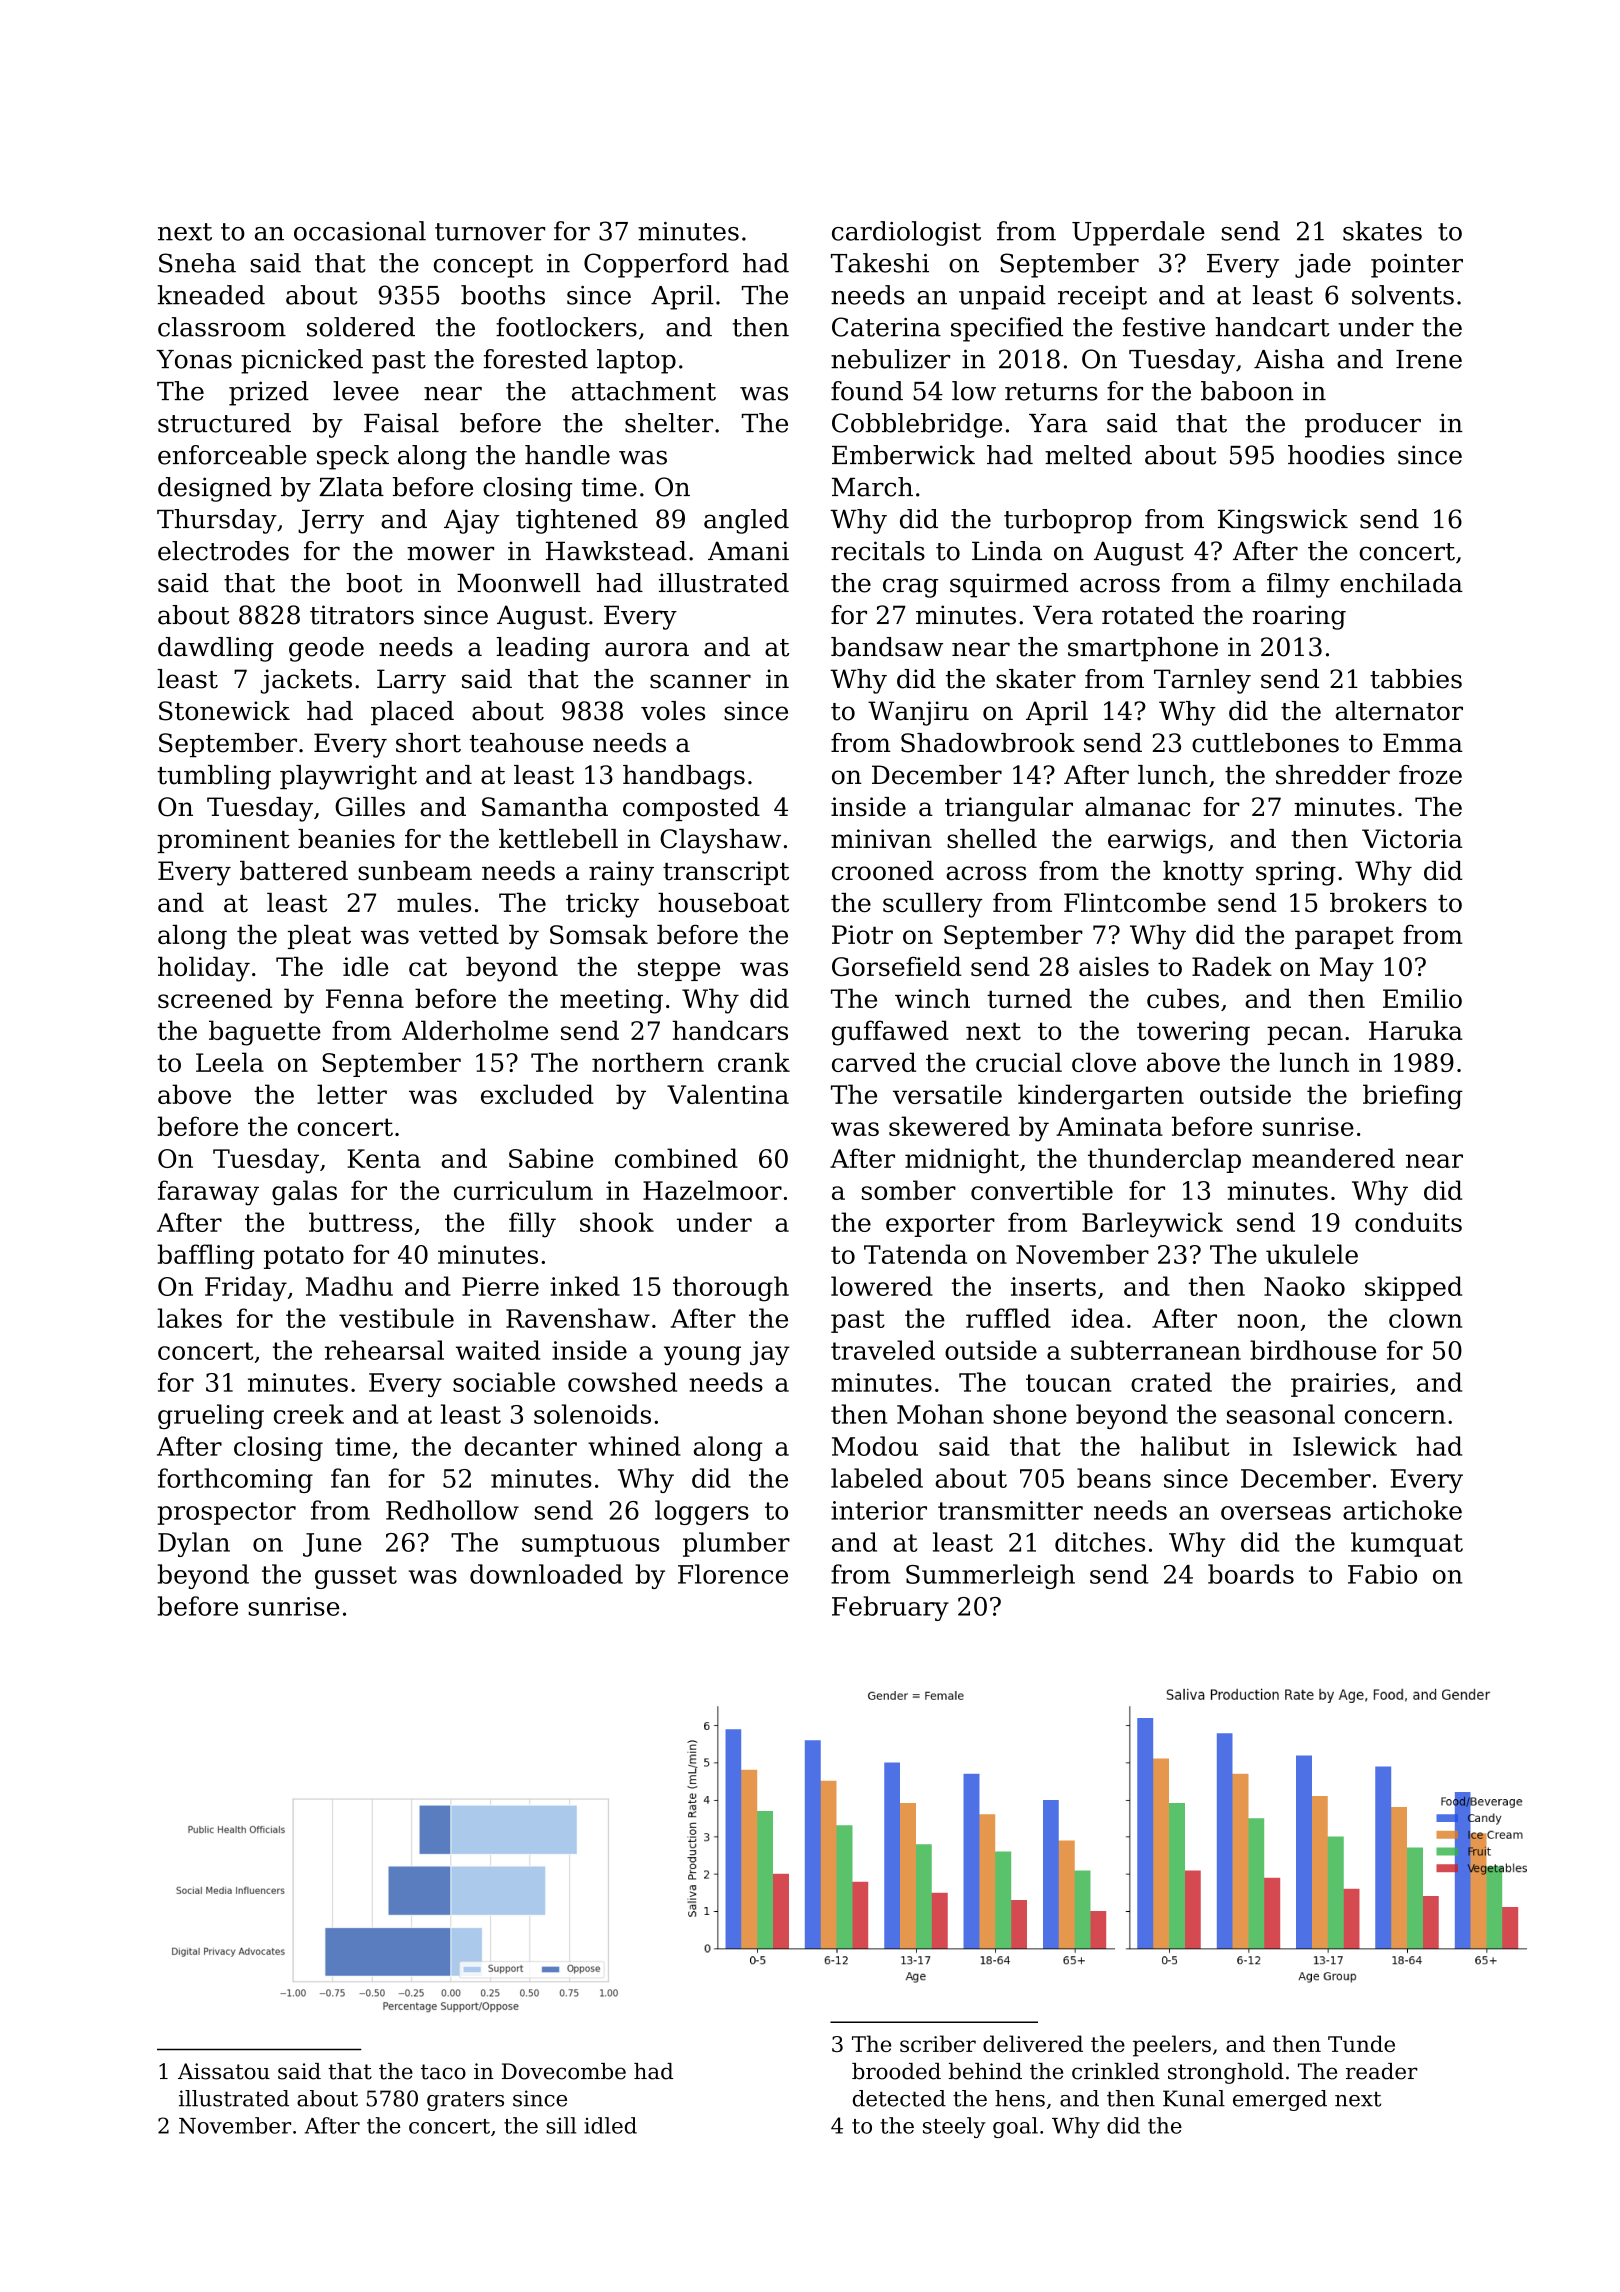 This screenshot has height=2292, width=1620. I want to click on shelter, so click(669, 423).
